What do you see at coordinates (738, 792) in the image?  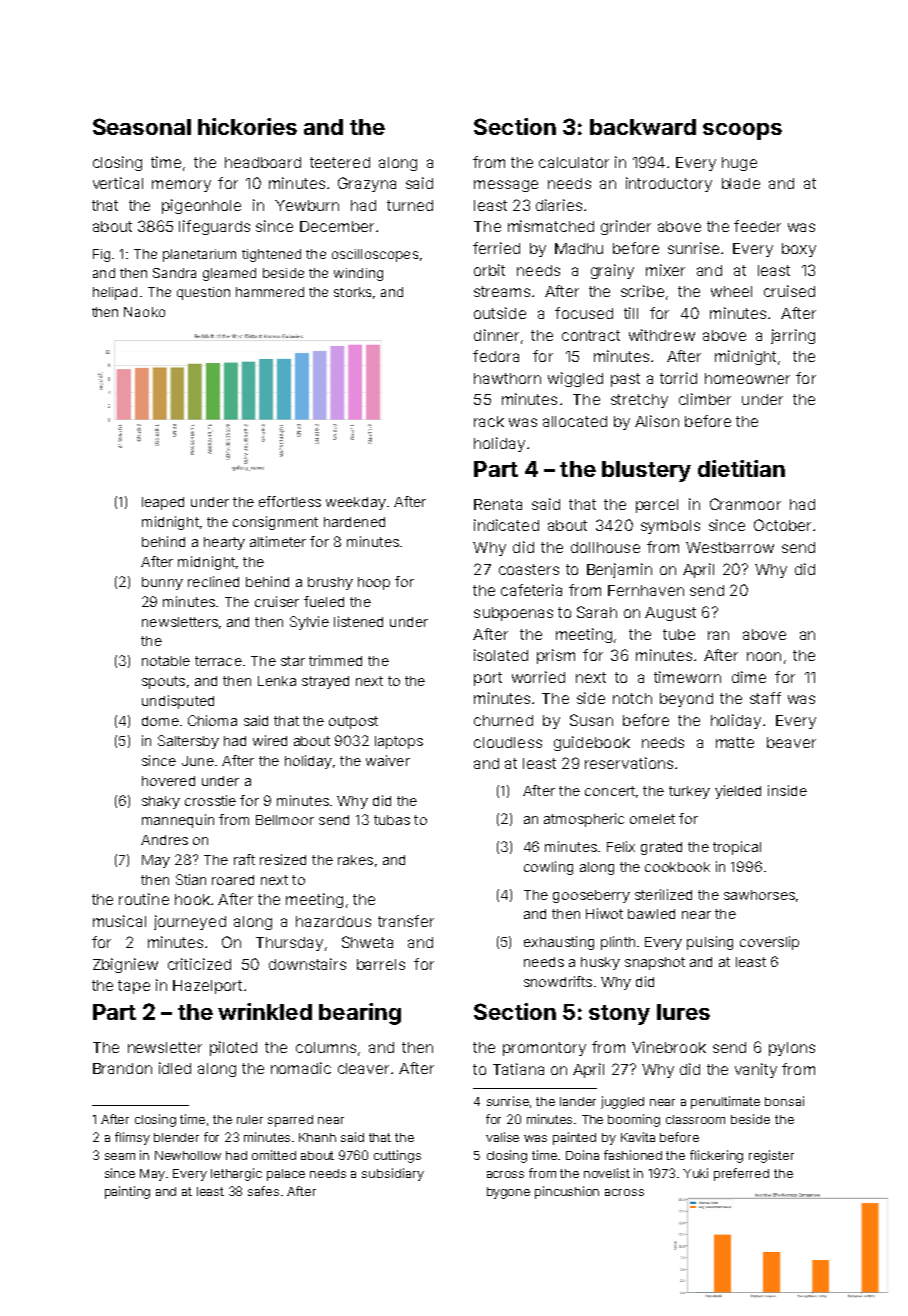 I see `yielded` at bounding box center [738, 792].
